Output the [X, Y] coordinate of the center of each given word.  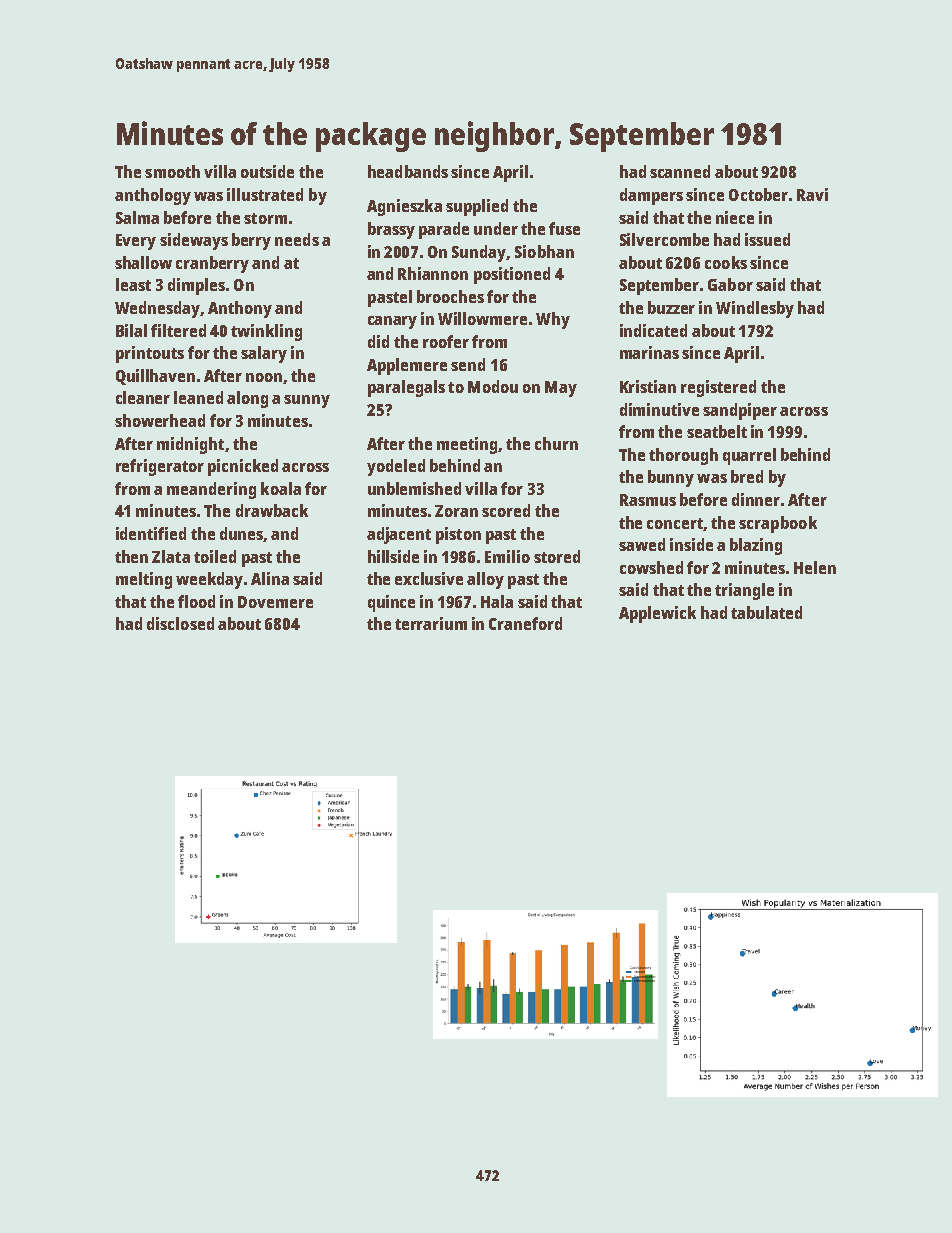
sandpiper [740, 411]
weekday [209, 580]
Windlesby [755, 309]
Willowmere [482, 318]
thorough [683, 456]
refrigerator [160, 467]
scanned [680, 171]
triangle [744, 591]
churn [556, 443]
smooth [172, 171]
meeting [468, 445]
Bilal [131, 330]
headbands [408, 171]
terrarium [431, 623]
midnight [190, 445]
